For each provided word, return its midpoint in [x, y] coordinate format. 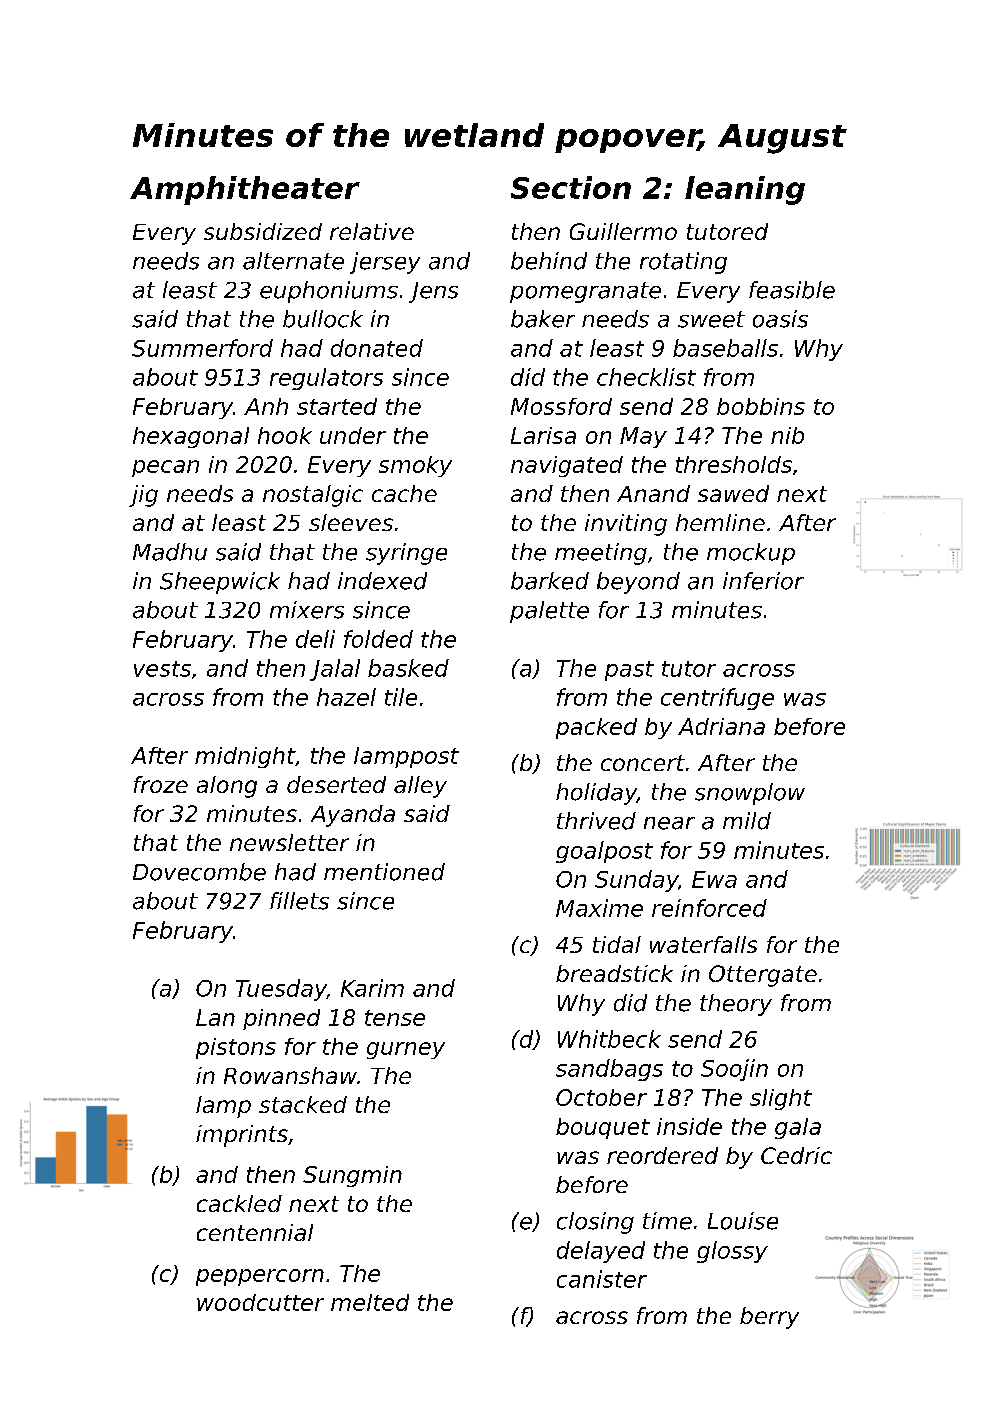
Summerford [202, 348]
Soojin [734, 1070]
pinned [281, 1019]
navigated [567, 466]
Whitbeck [609, 1039]
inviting [626, 525]
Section [571, 187]
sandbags [609, 1070]
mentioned [384, 872]
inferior [763, 581]
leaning [745, 190]
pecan [165, 468]
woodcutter [260, 1302]
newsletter [289, 842]
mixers [307, 610]
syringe [406, 554]
